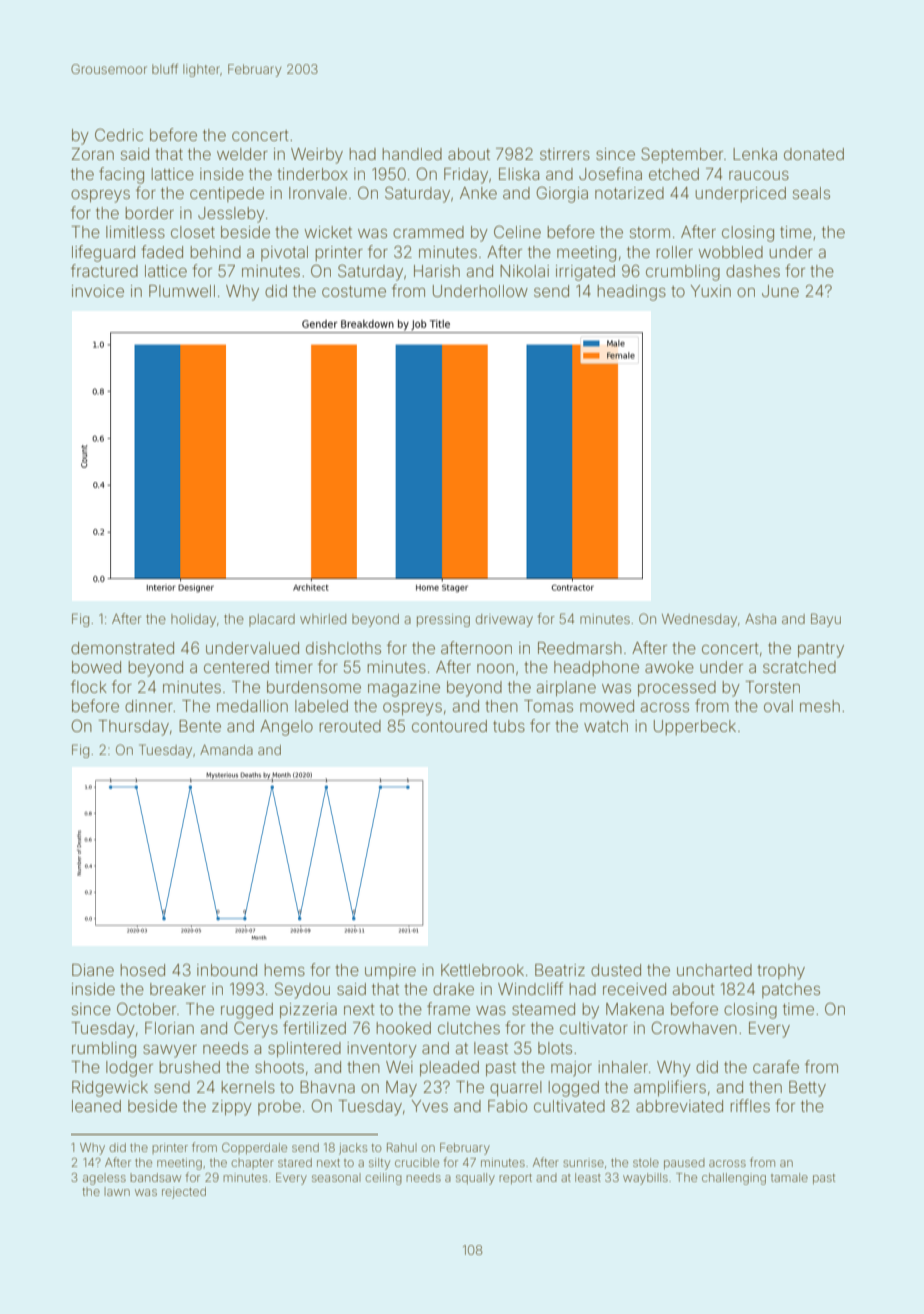 This screenshot has width=924, height=1314. I want to click on sunrise, so click(583, 1162).
